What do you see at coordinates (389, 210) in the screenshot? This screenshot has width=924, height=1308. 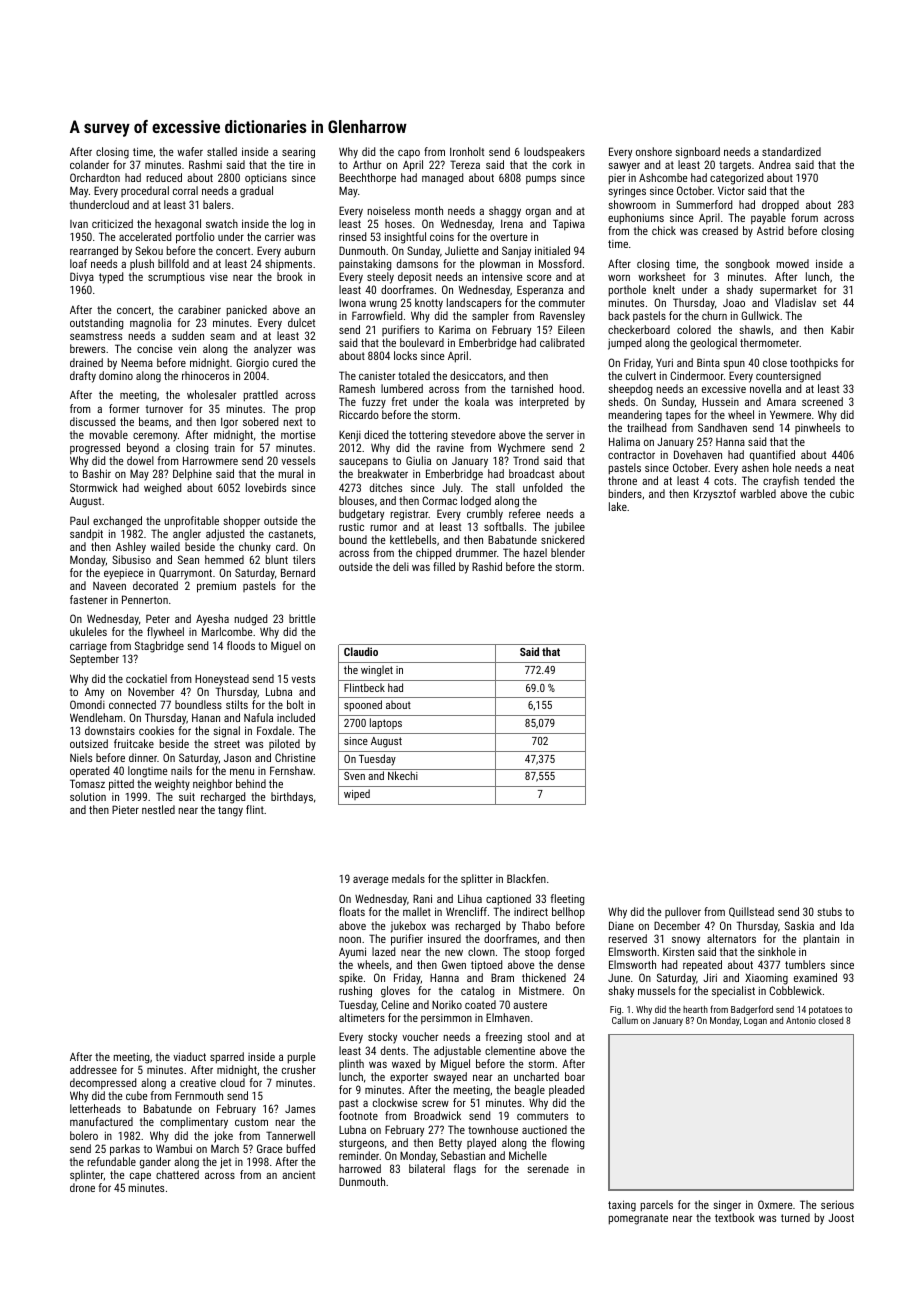 I see `noiseless` at bounding box center [389, 210].
